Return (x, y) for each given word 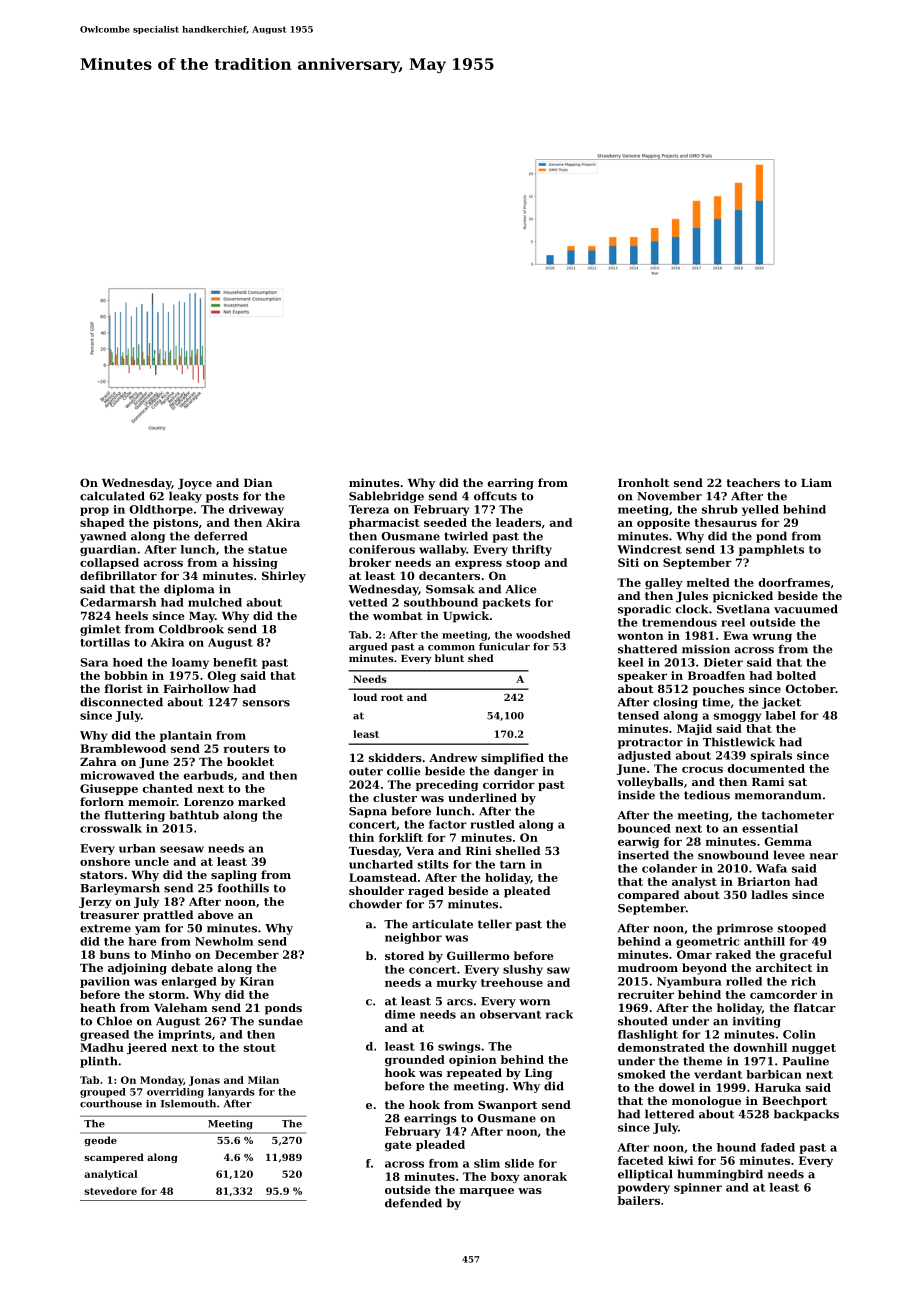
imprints (185, 1035)
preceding (447, 785)
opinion (473, 1060)
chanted (168, 788)
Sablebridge (386, 497)
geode (100, 1141)
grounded (415, 1060)
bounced (644, 828)
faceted (640, 1160)
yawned (103, 537)
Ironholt (643, 482)
